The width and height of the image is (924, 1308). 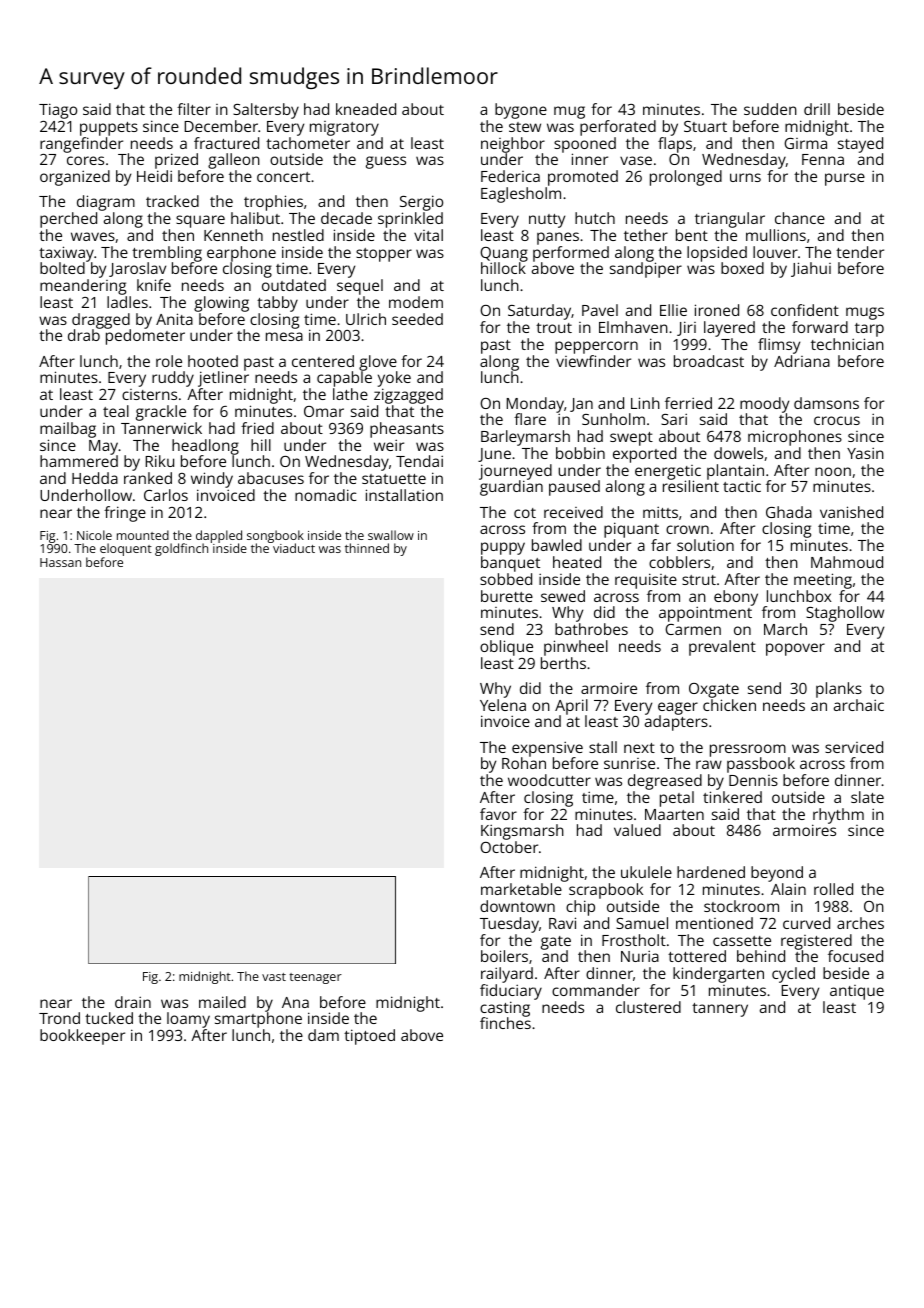 I want to click on organized, so click(x=75, y=178).
